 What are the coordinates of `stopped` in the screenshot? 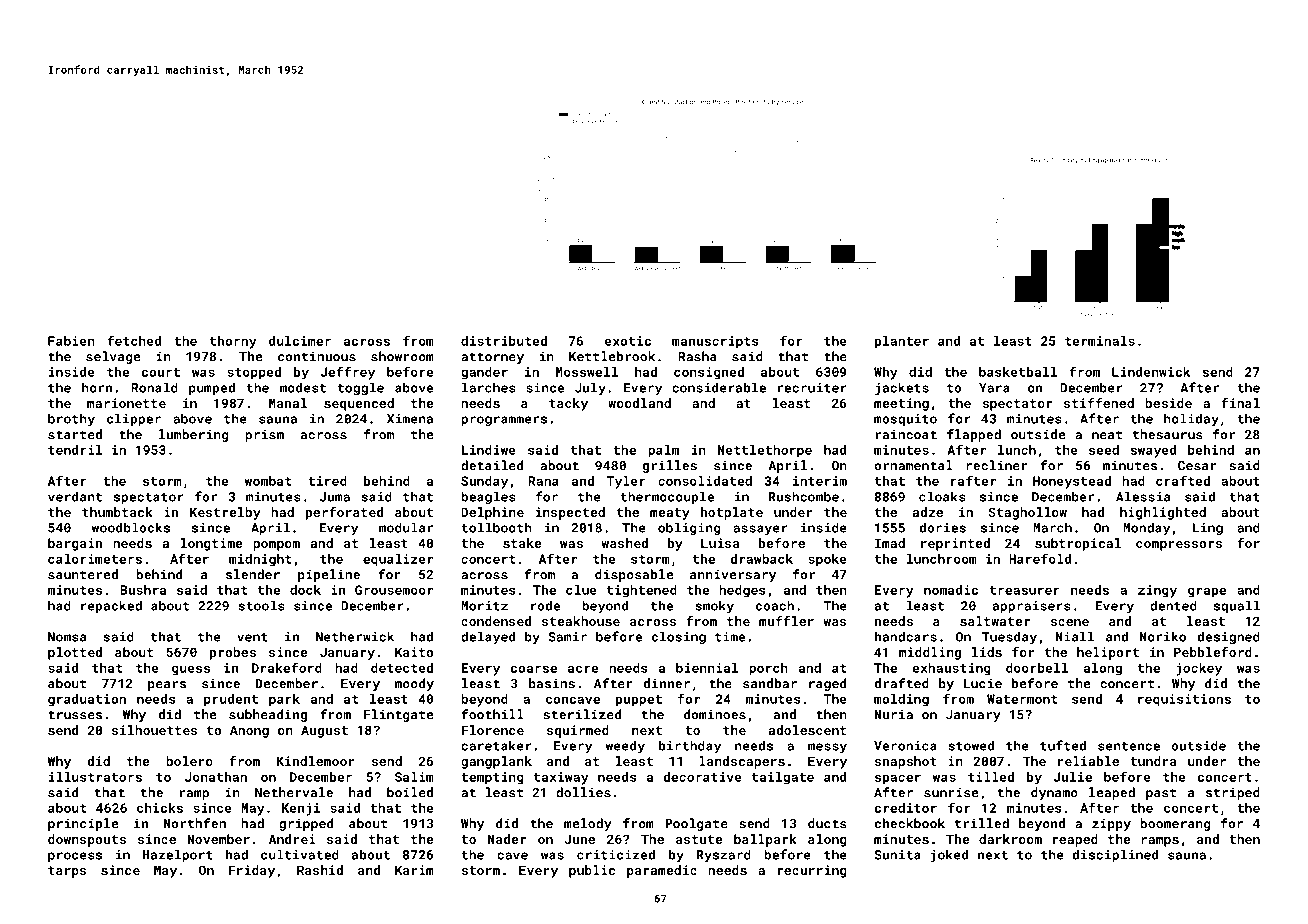 It's located at (254, 373).
